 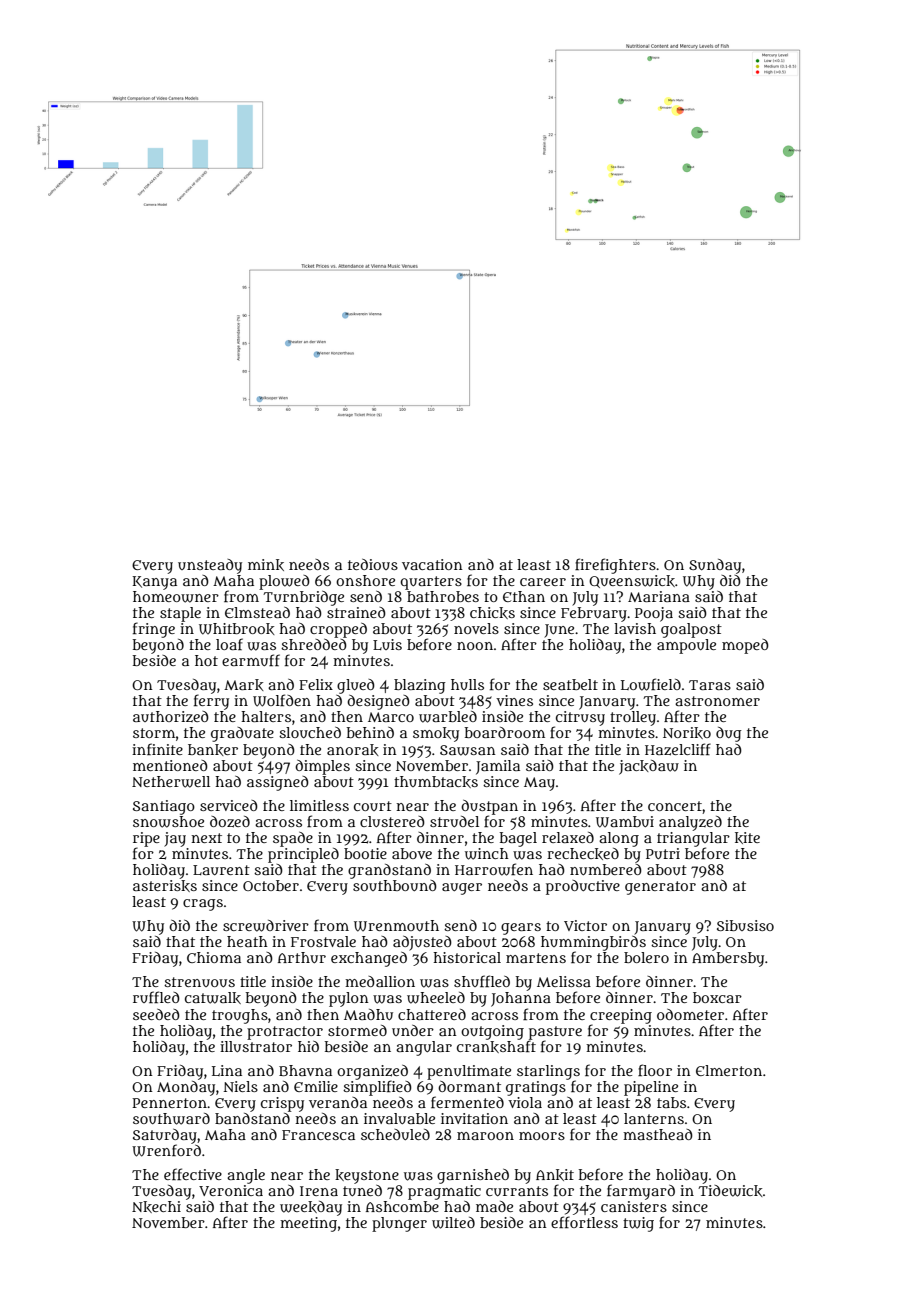 What do you see at coordinates (436, 998) in the screenshot?
I see `wheeled` at bounding box center [436, 998].
